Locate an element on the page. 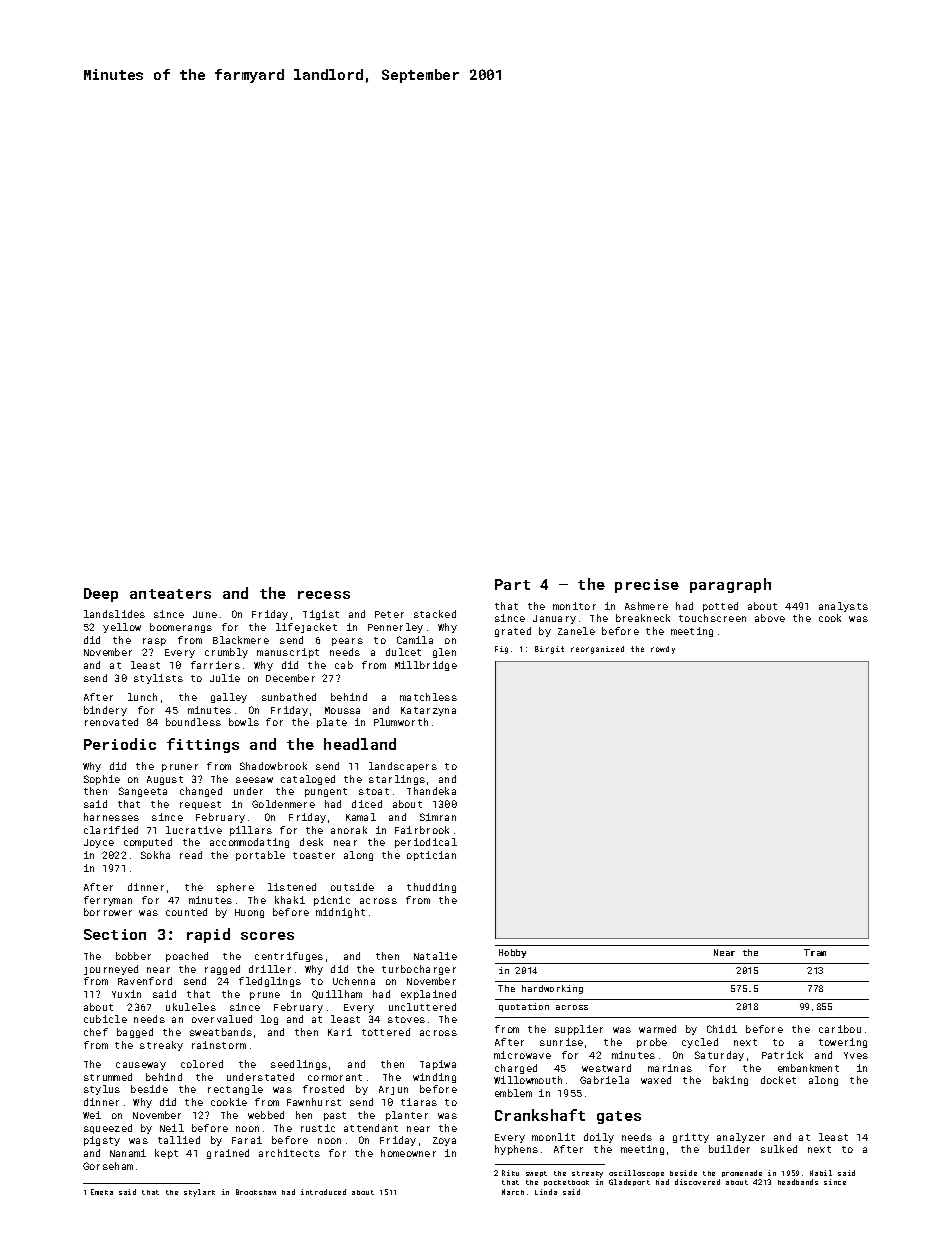 The image size is (952, 1233). analysts is located at coordinates (843, 607).
